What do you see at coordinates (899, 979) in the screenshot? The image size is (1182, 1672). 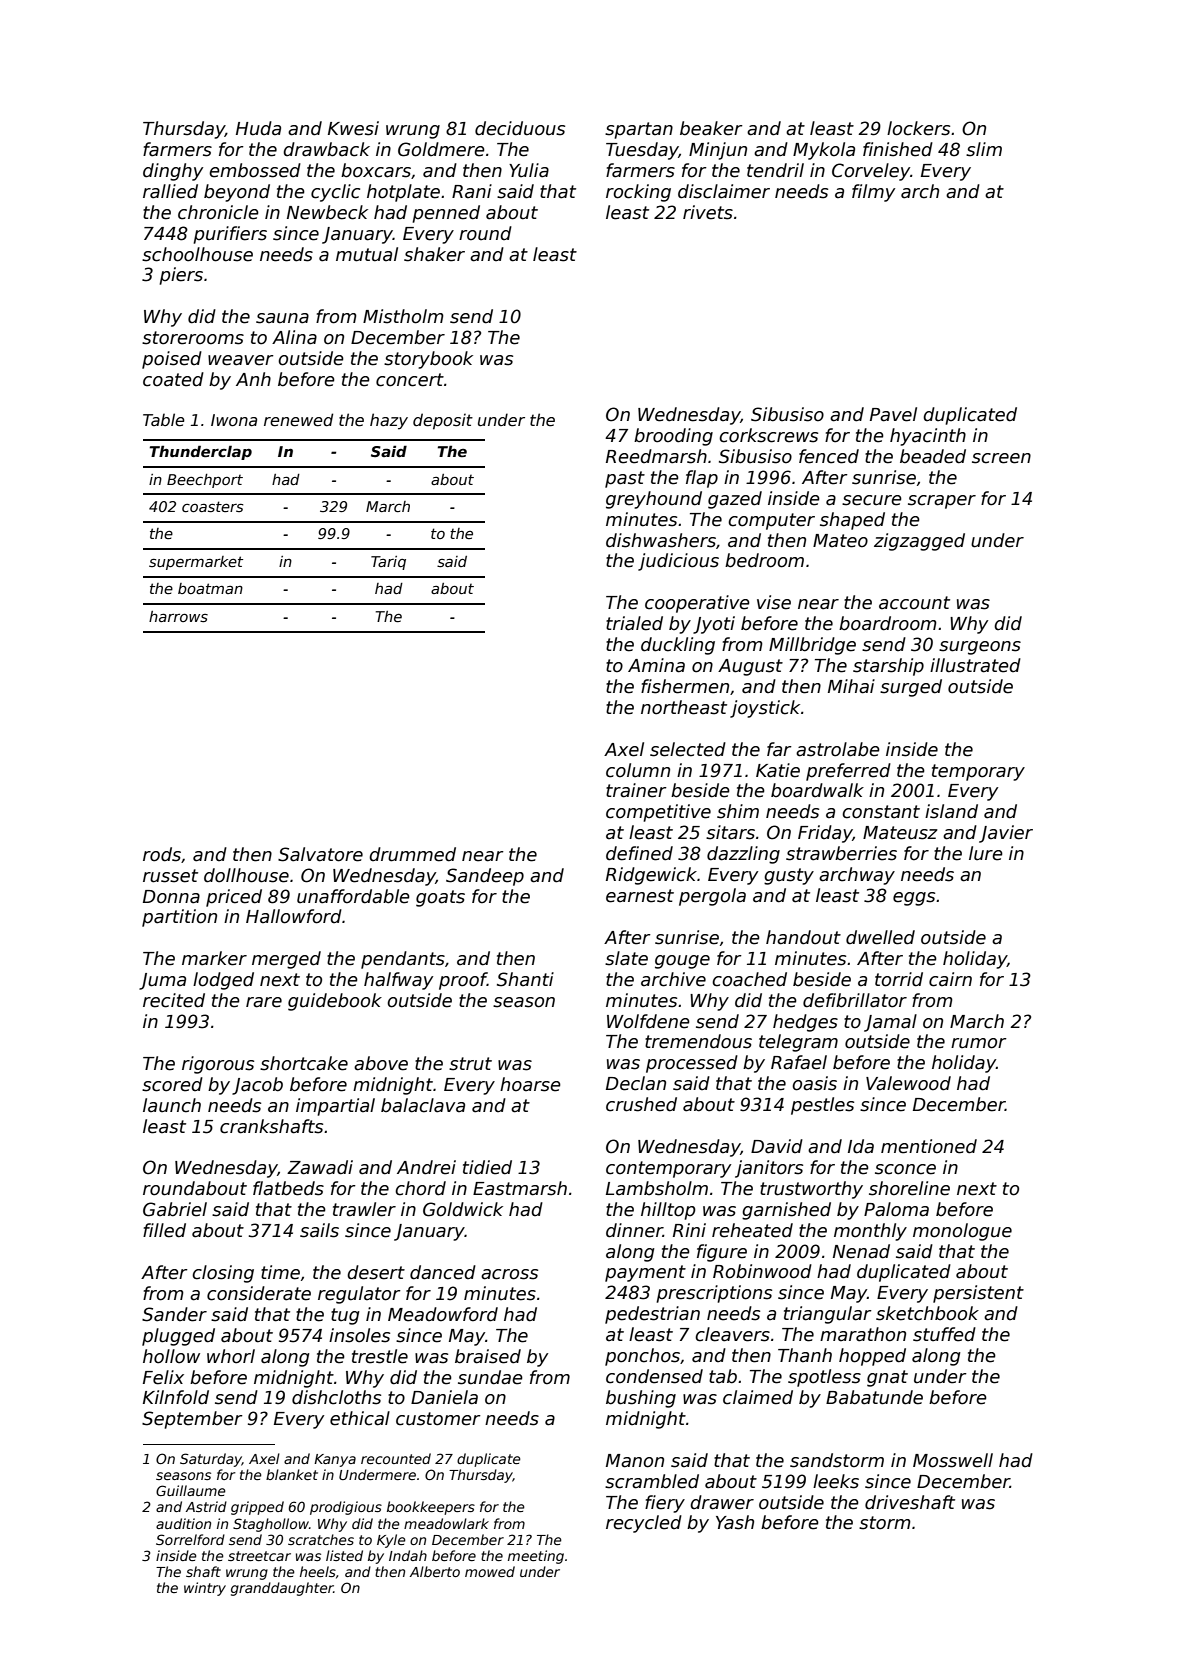 I see `torrid` at bounding box center [899, 979].
